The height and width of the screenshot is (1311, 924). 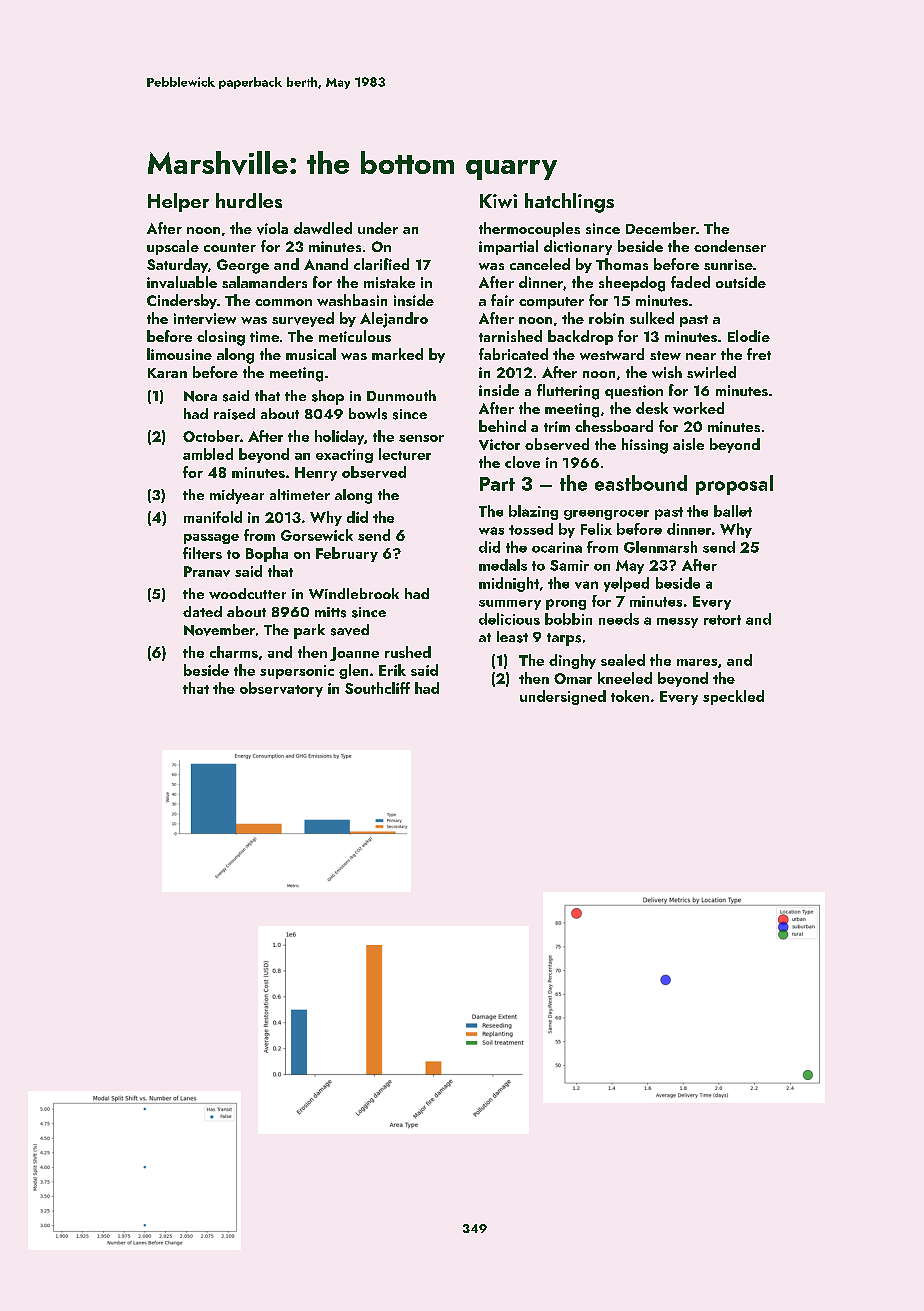 I want to click on filters, so click(x=202, y=553).
